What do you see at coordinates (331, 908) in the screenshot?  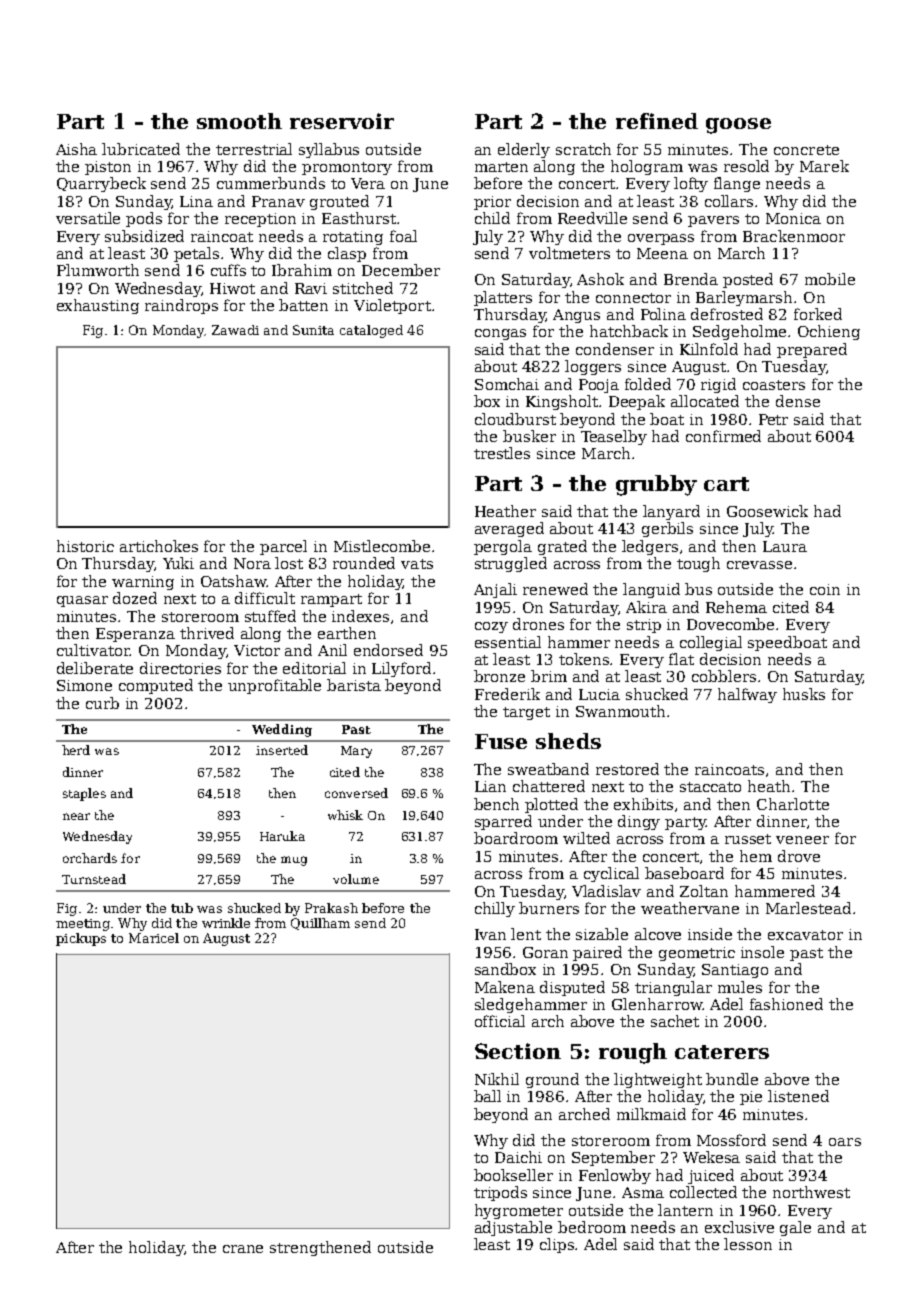 I see `Prakash` at bounding box center [331, 908].
